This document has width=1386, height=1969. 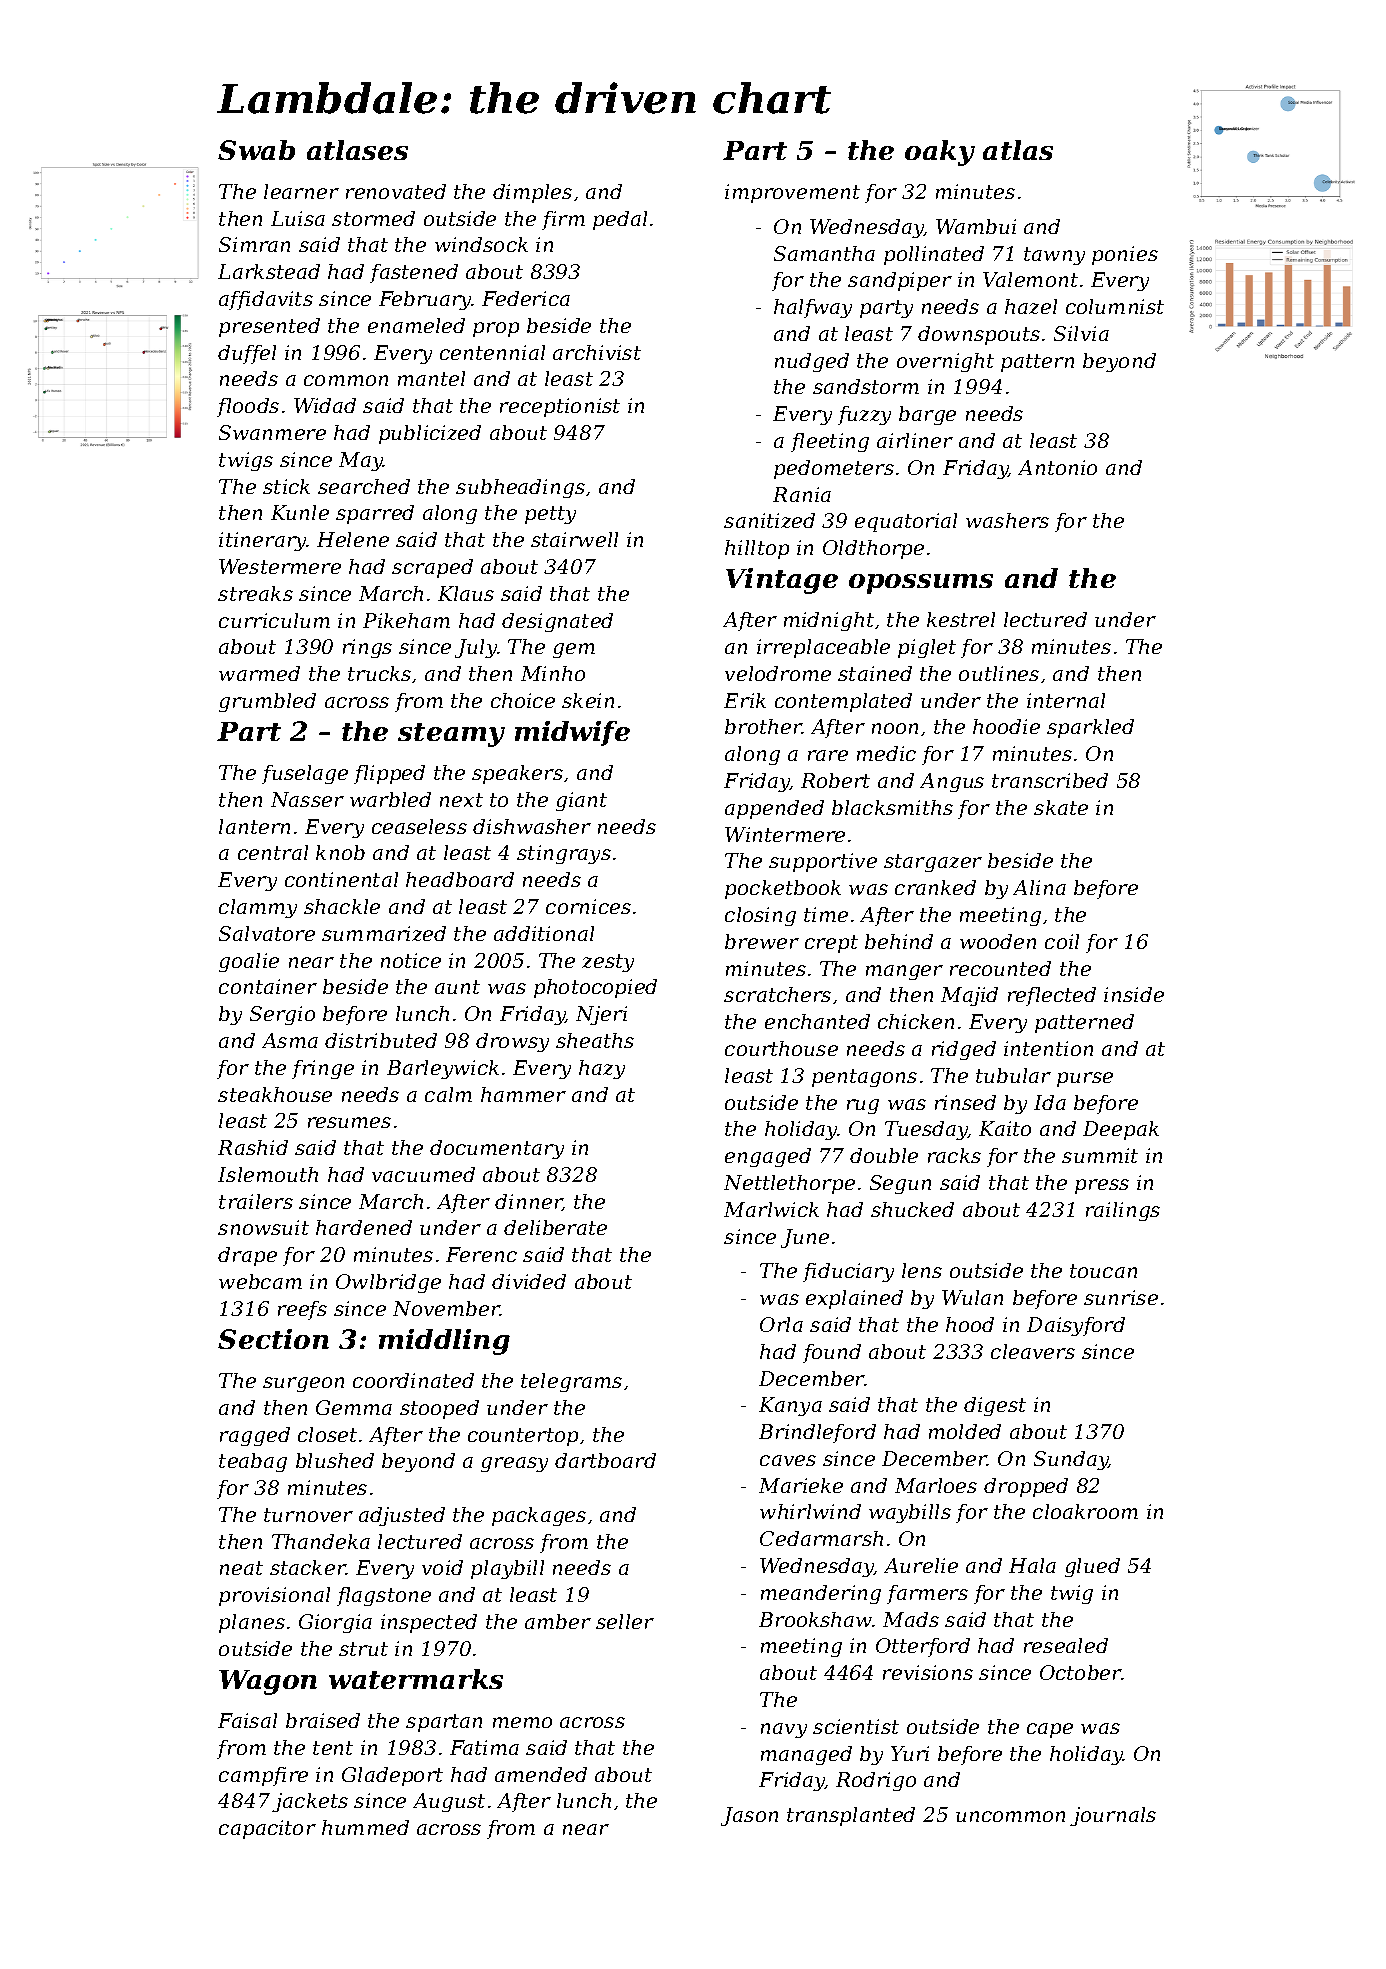 What do you see at coordinates (940, 153) in the document?
I see `oaky` at bounding box center [940, 153].
